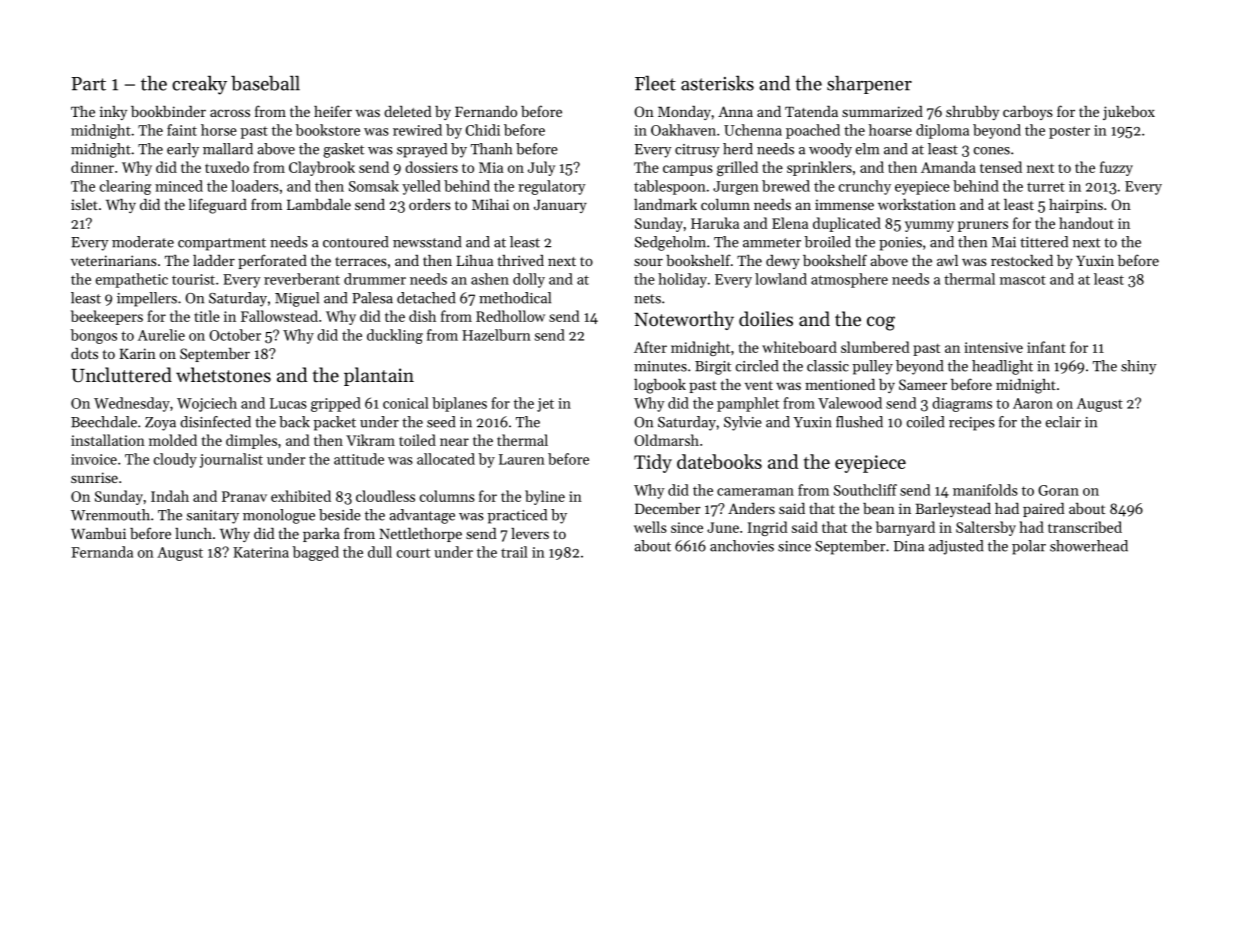 This image has width=1233, height=952. I want to click on sharpener, so click(869, 85).
